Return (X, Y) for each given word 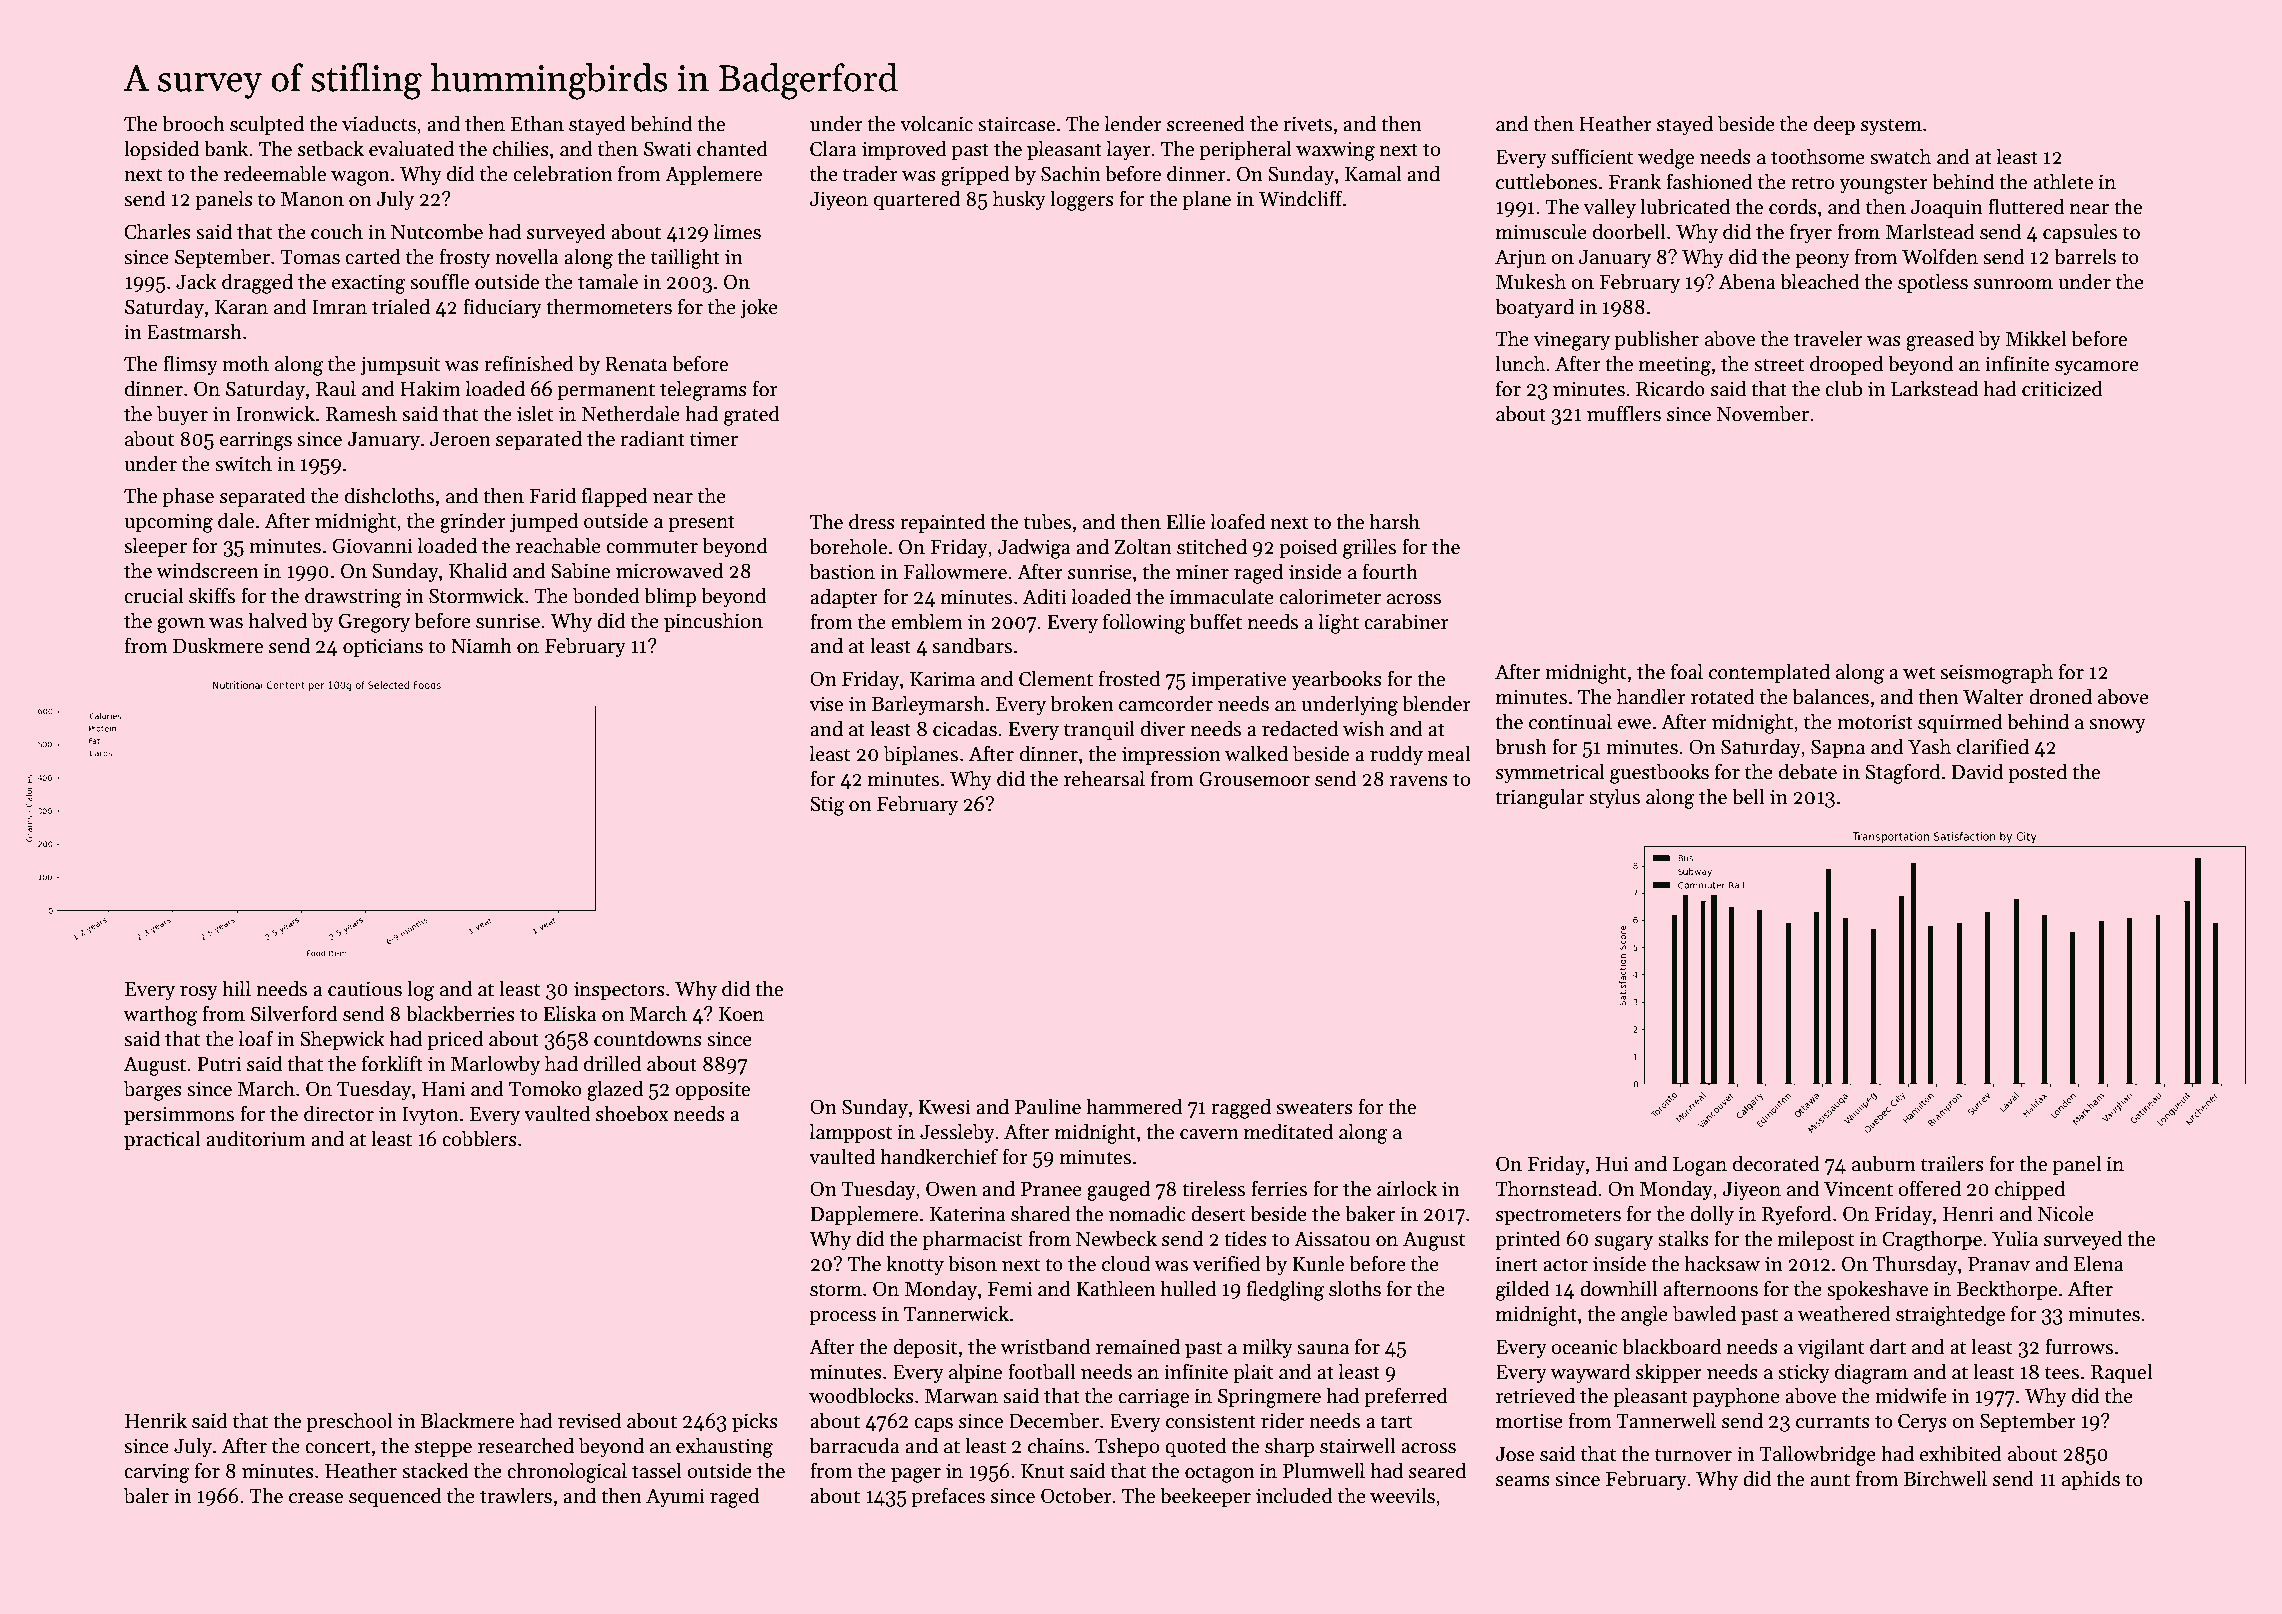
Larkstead (1934, 388)
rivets (1307, 124)
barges (153, 1090)
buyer (182, 415)
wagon (360, 178)
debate (1808, 771)
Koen (741, 1014)
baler (146, 1495)
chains (1056, 1445)
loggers (1082, 200)
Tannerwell (1666, 1420)
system (1891, 126)
